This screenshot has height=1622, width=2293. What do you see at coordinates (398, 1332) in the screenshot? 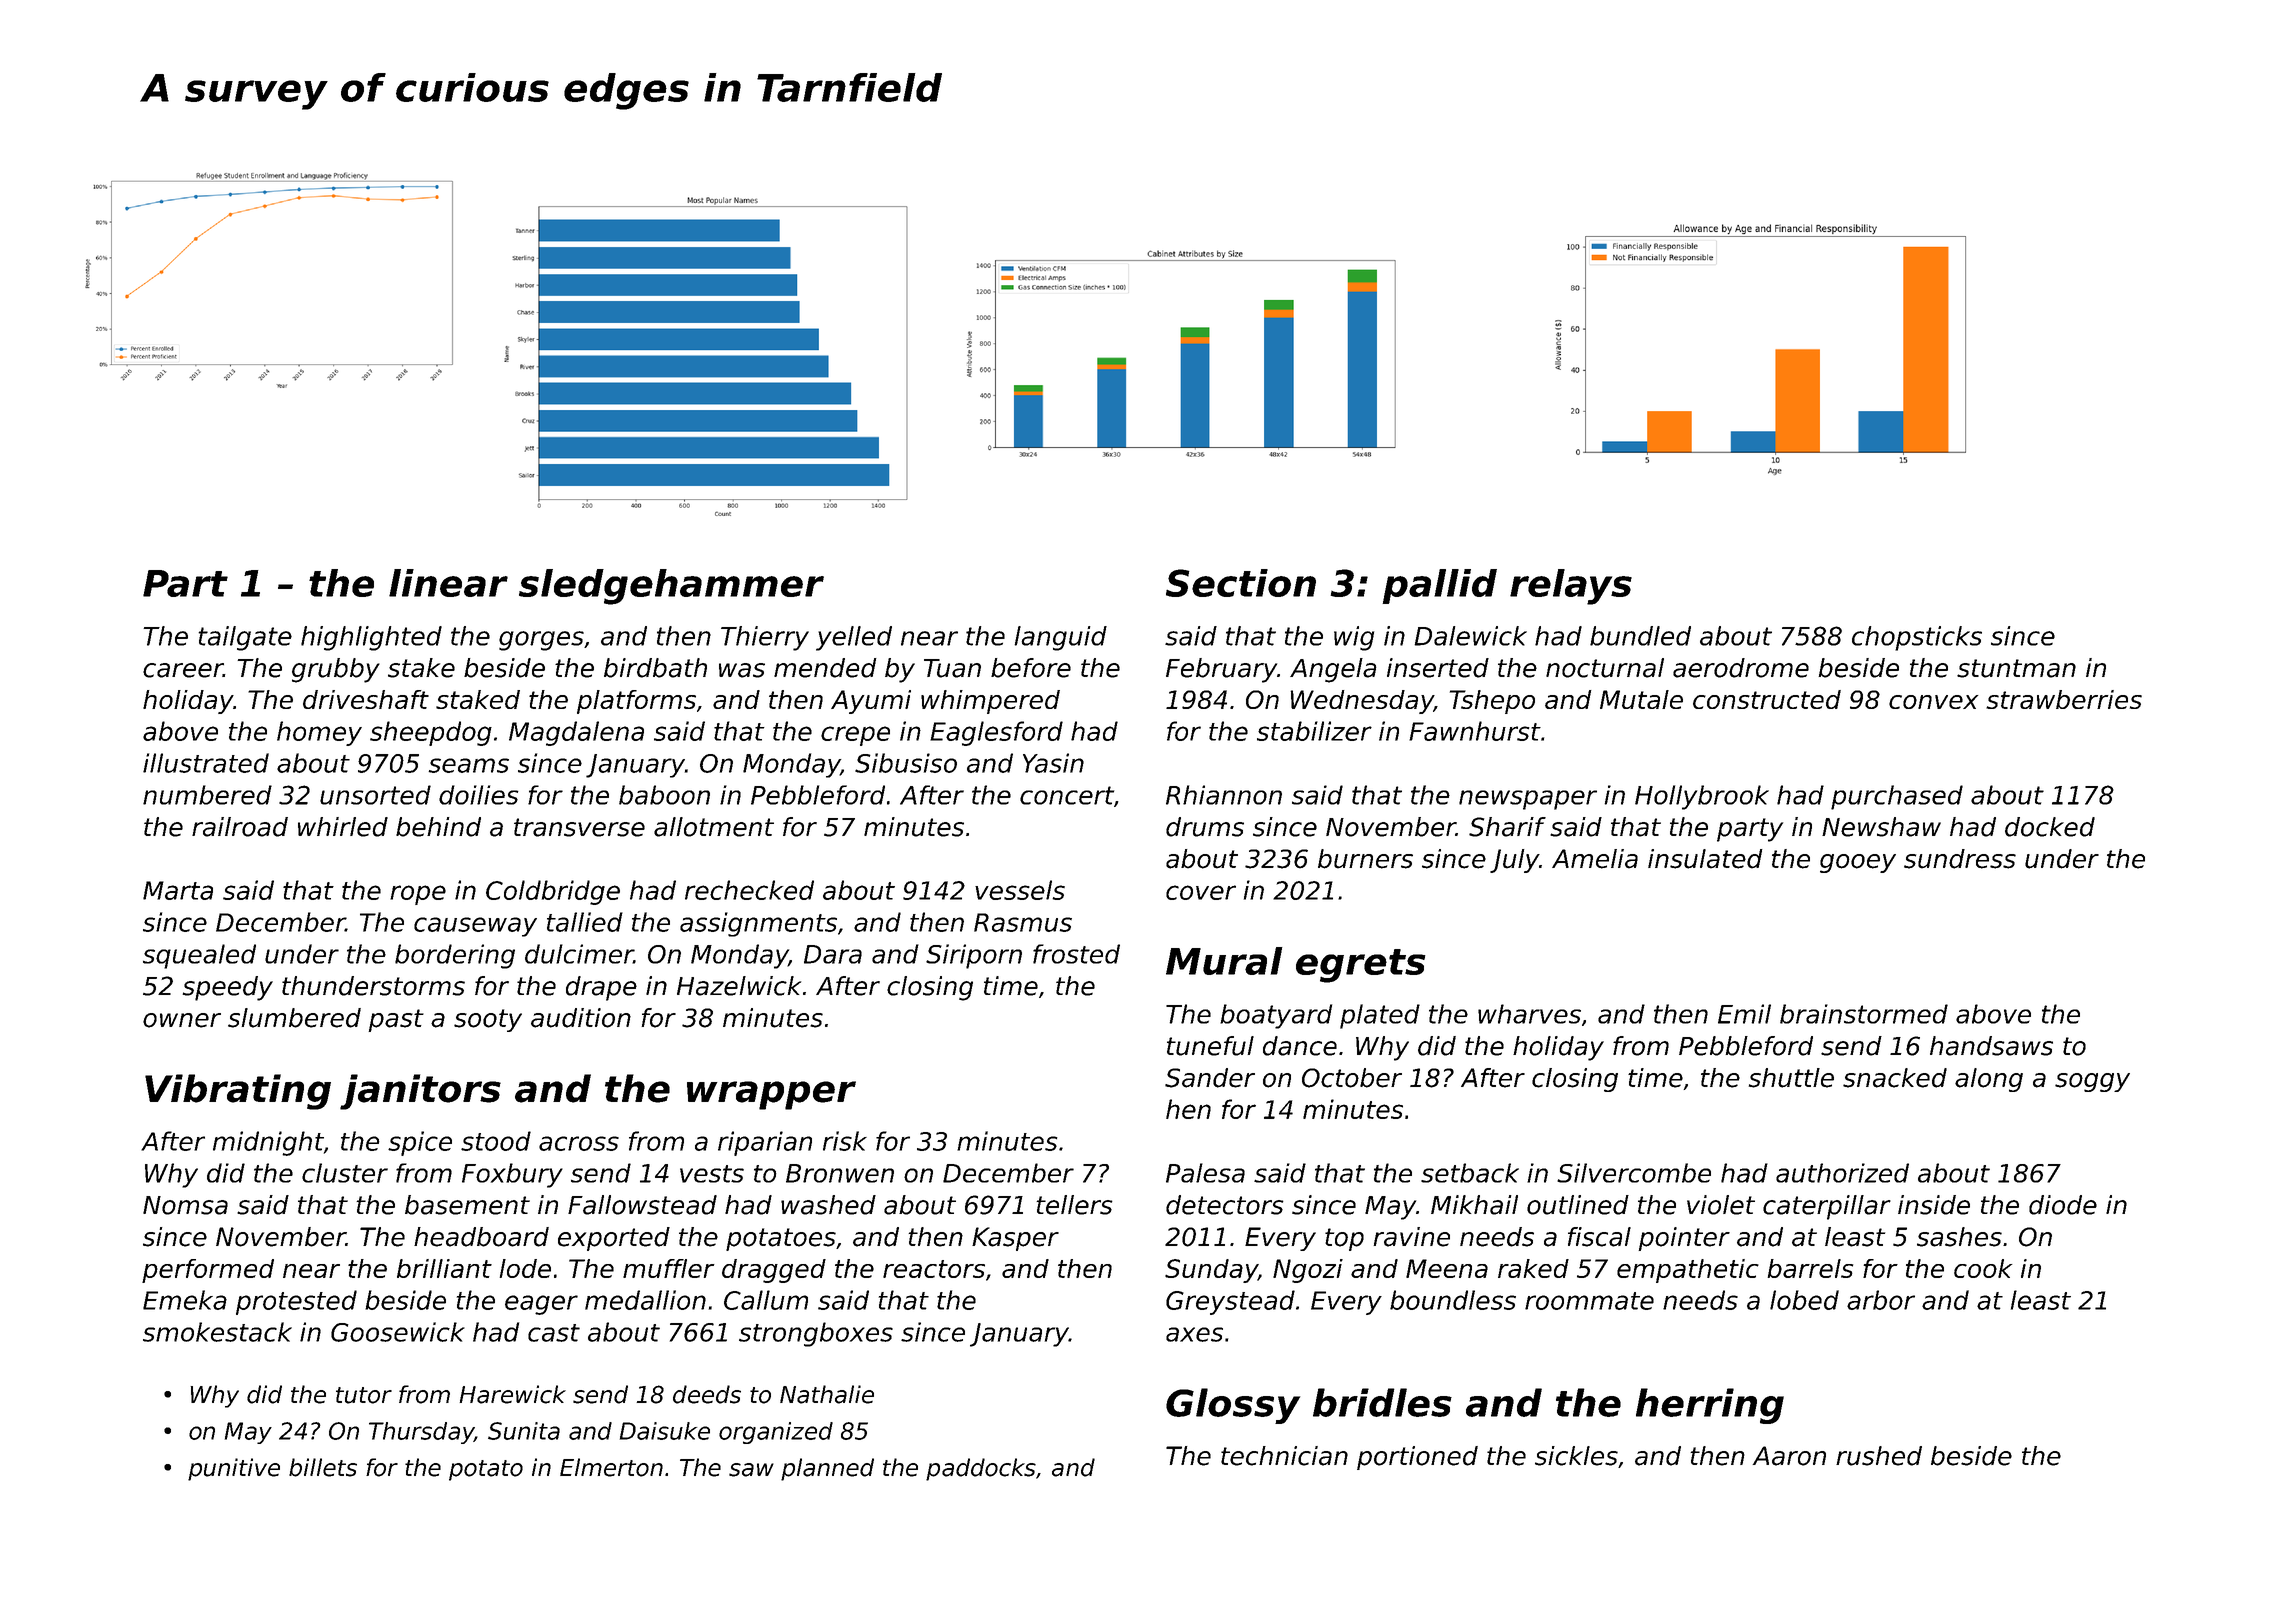
I see `Goosewick` at bounding box center [398, 1332].
